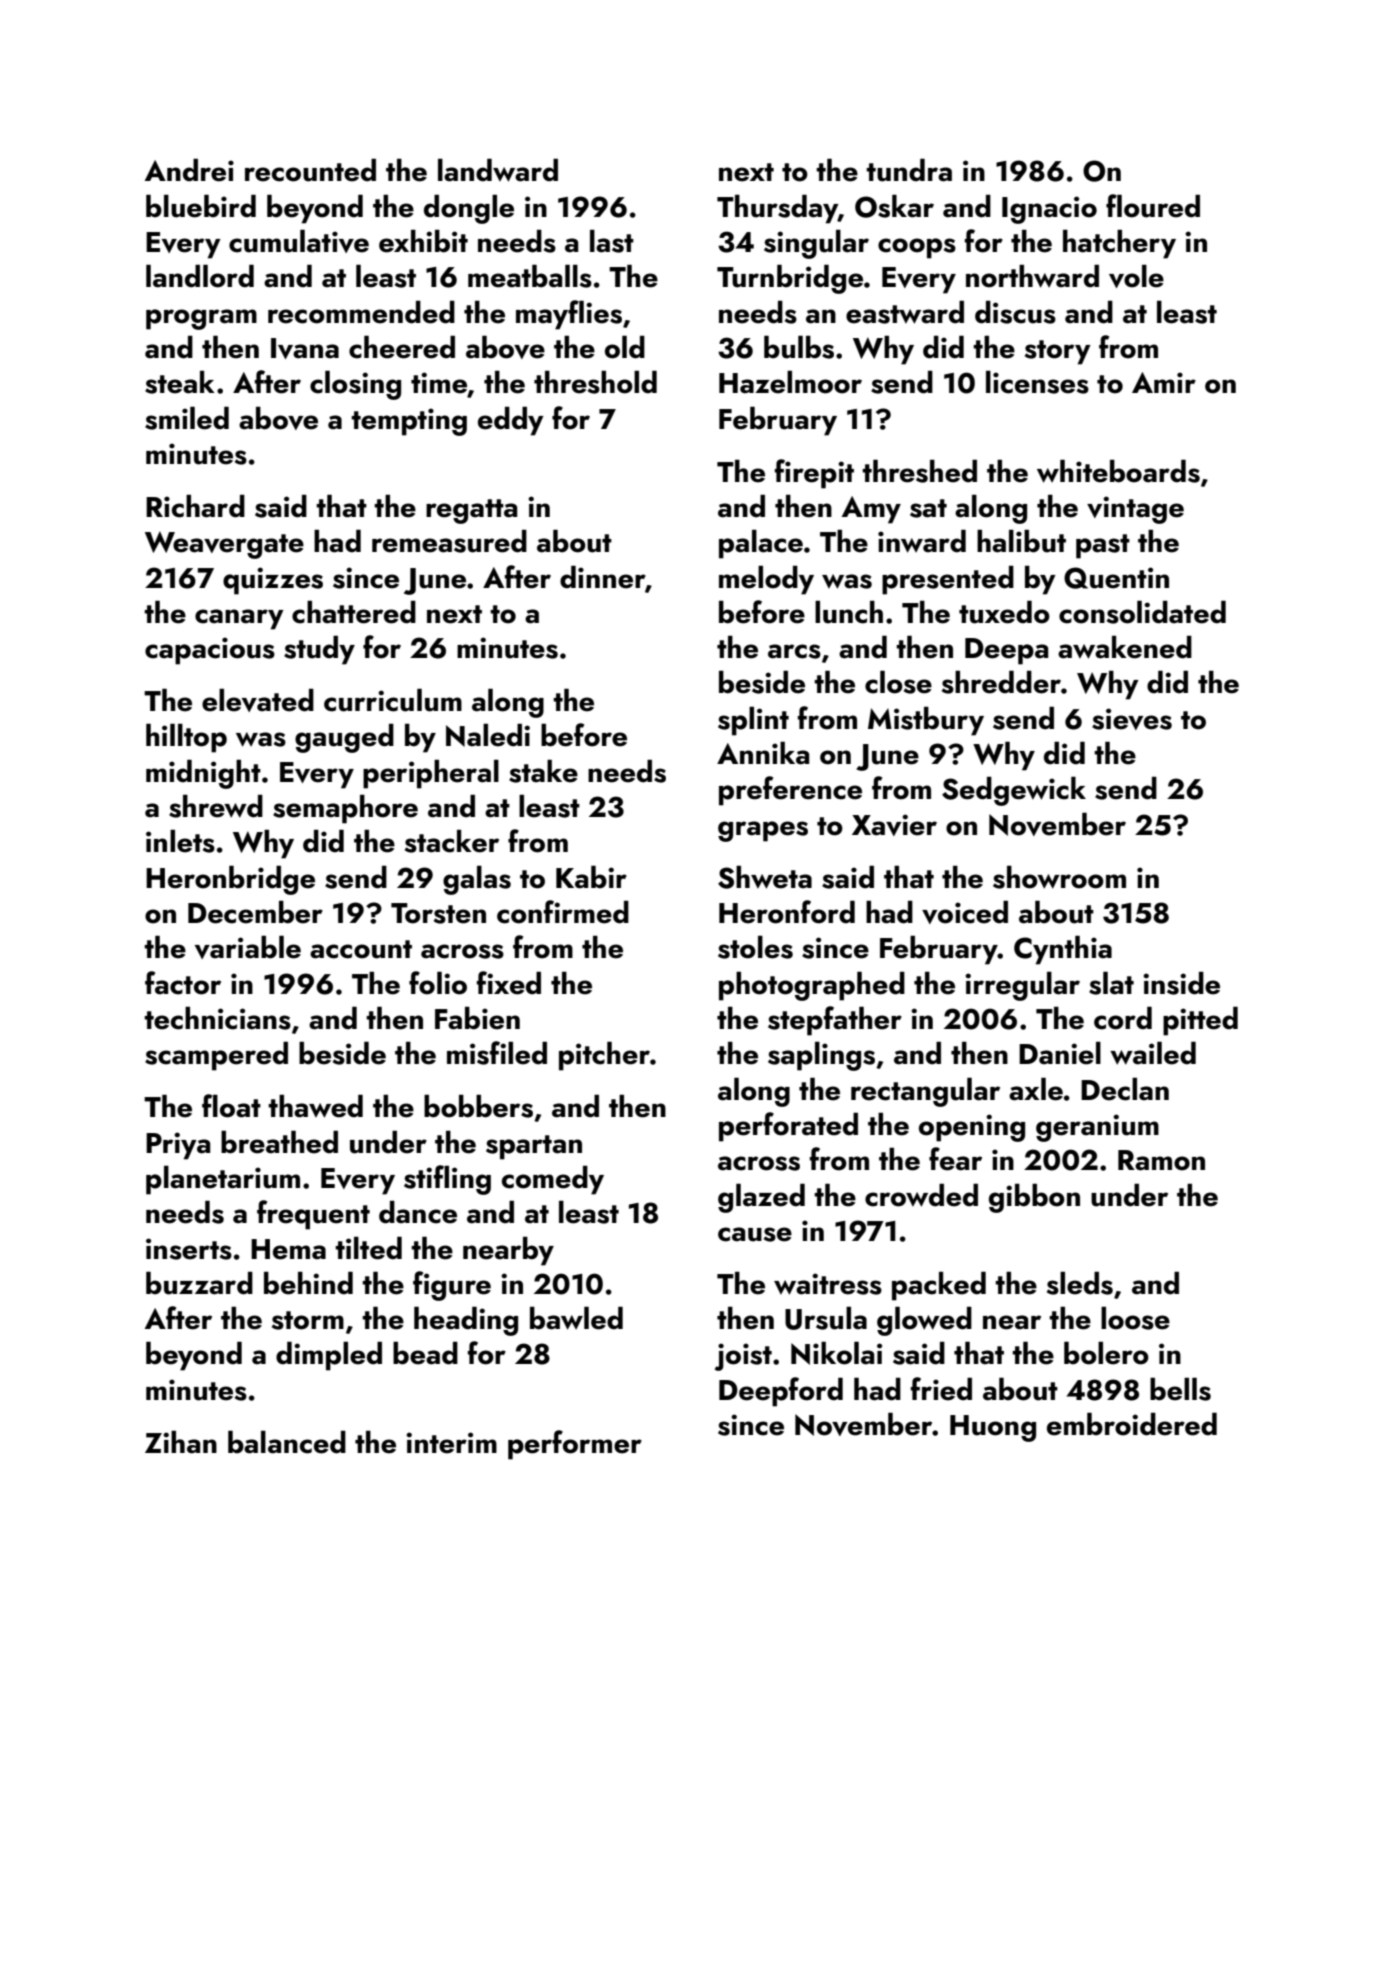 This image has height=1969, width=1386. What do you see at coordinates (1001, 682) in the image?
I see `shredder` at bounding box center [1001, 682].
